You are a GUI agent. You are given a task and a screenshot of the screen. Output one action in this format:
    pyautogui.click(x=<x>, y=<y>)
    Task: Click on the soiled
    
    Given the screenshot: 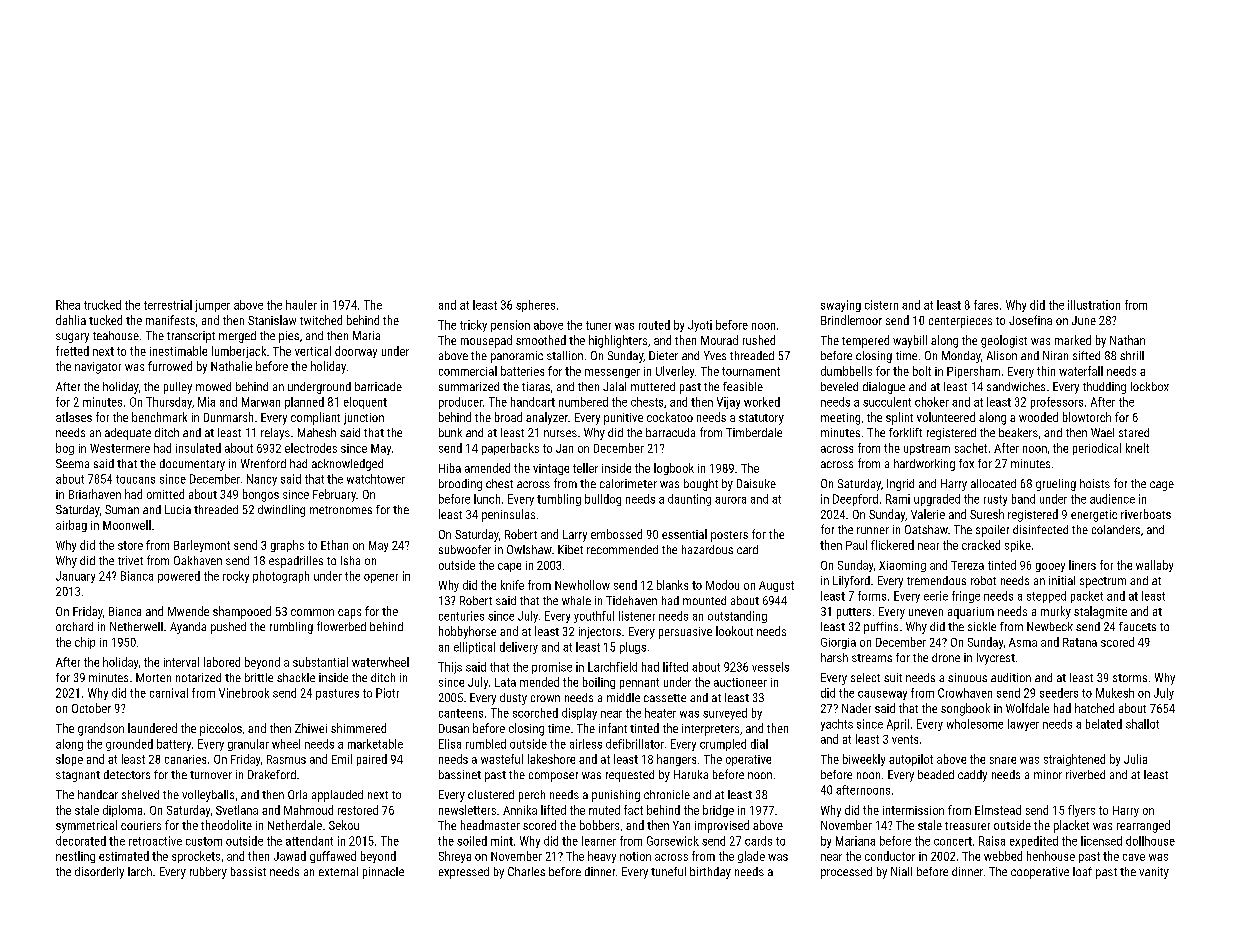 What is the action you would take?
    pyautogui.click(x=472, y=841)
